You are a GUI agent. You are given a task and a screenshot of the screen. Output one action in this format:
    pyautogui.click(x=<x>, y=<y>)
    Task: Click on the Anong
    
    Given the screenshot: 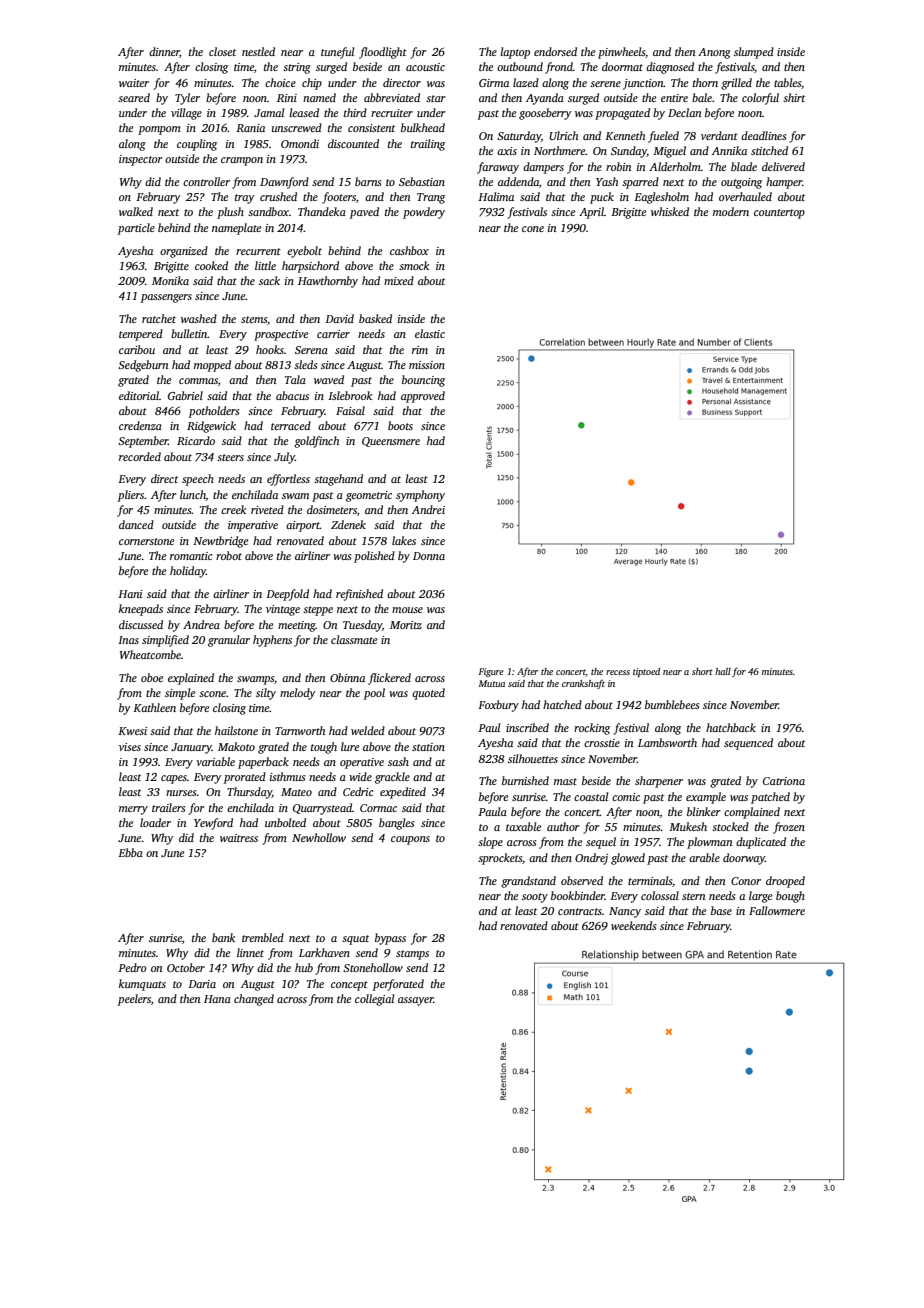 What is the action you would take?
    pyautogui.click(x=714, y=53)
